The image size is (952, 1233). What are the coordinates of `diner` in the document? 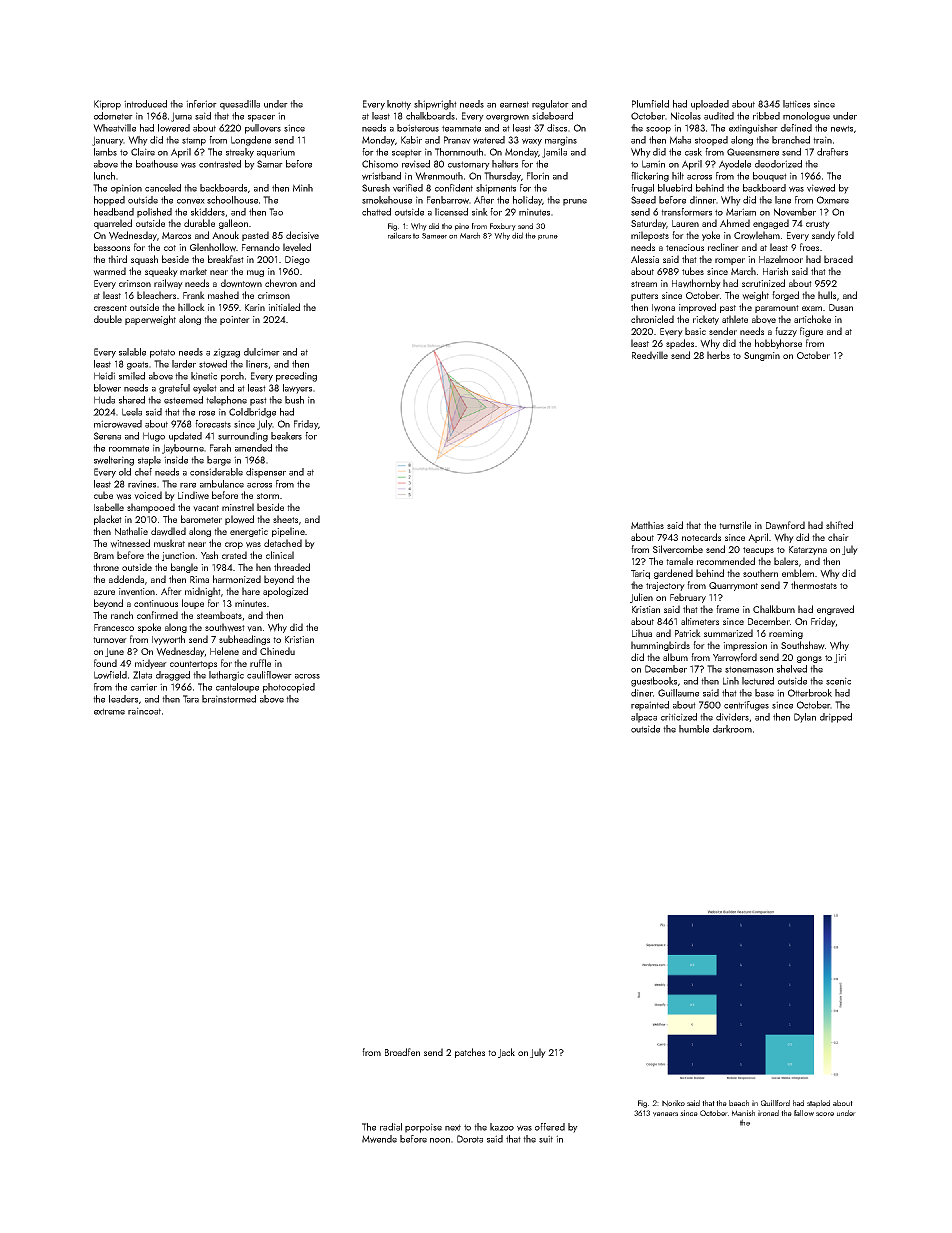 It's located at (642, 693).
